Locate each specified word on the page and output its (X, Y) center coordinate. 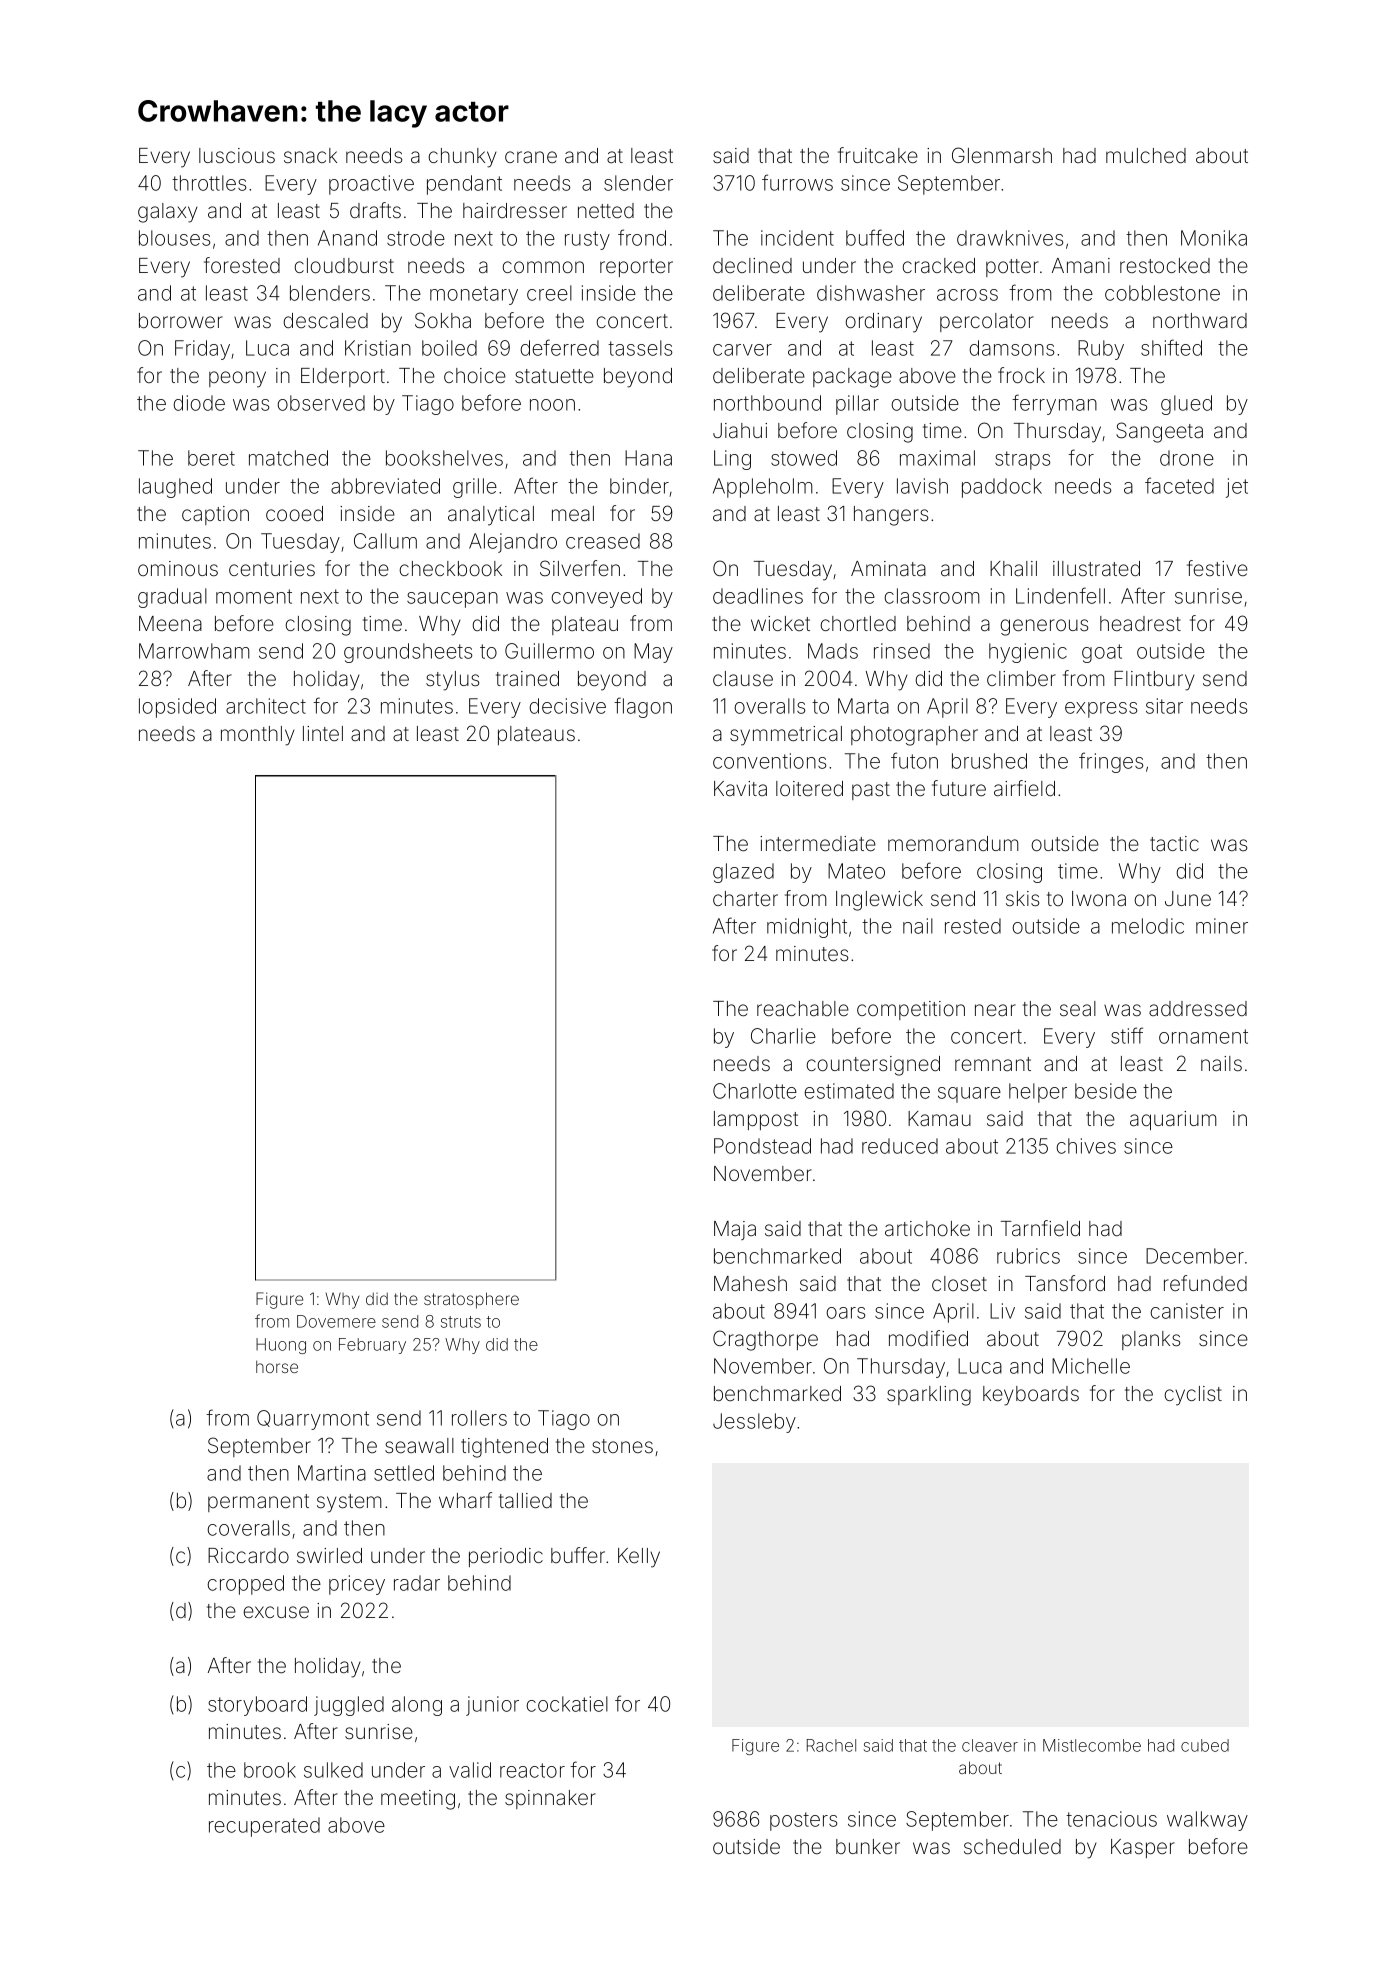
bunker (868, 1846)
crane (531, 157)
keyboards (1031, 1396)
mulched (1146, 155)
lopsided (177, 708)
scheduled (1012, 1846)
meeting (418, 1800)
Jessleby (754, 1423)
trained (527, 678)
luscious (237, 155)
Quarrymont (313, 1420)
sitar (1164, 706)
